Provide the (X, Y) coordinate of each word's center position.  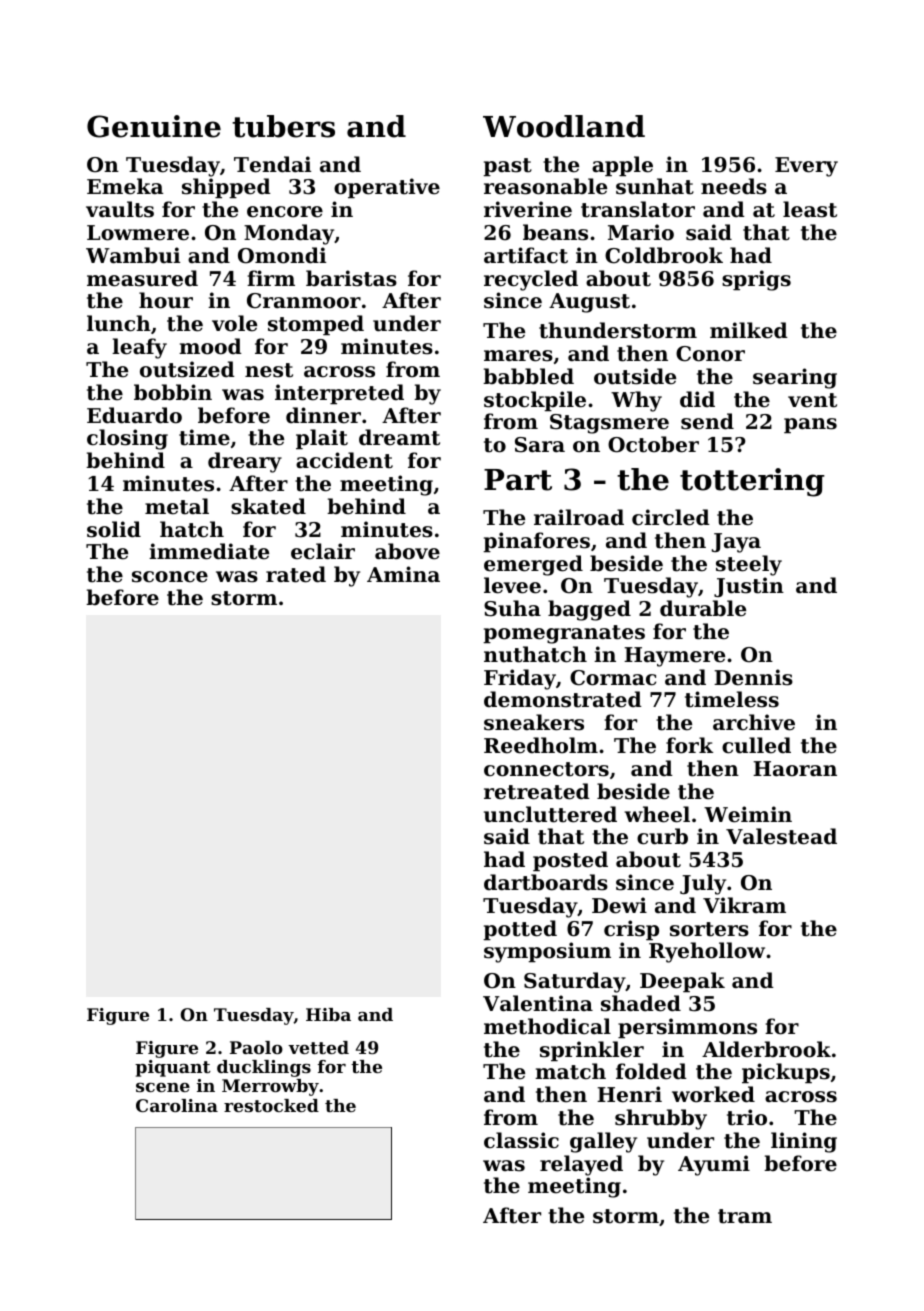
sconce (170, 577)
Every (806, 167)
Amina (403, 574)
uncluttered (550, 814)
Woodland (564, 126)
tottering (752, 482)
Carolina (177, 1105)
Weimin (748, 814)
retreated (537, 791)
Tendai (272, 164)
